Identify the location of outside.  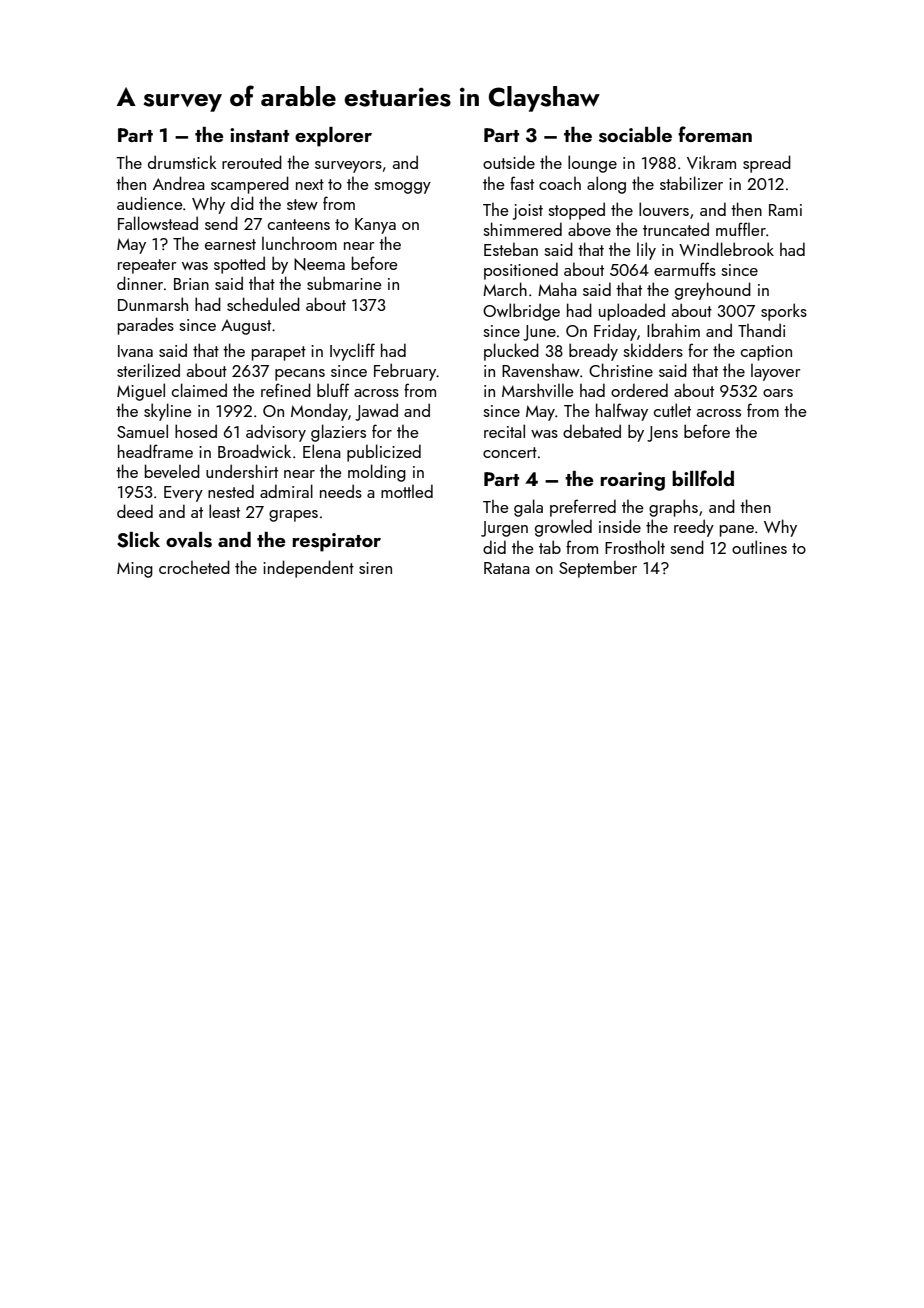
(509, 162).
